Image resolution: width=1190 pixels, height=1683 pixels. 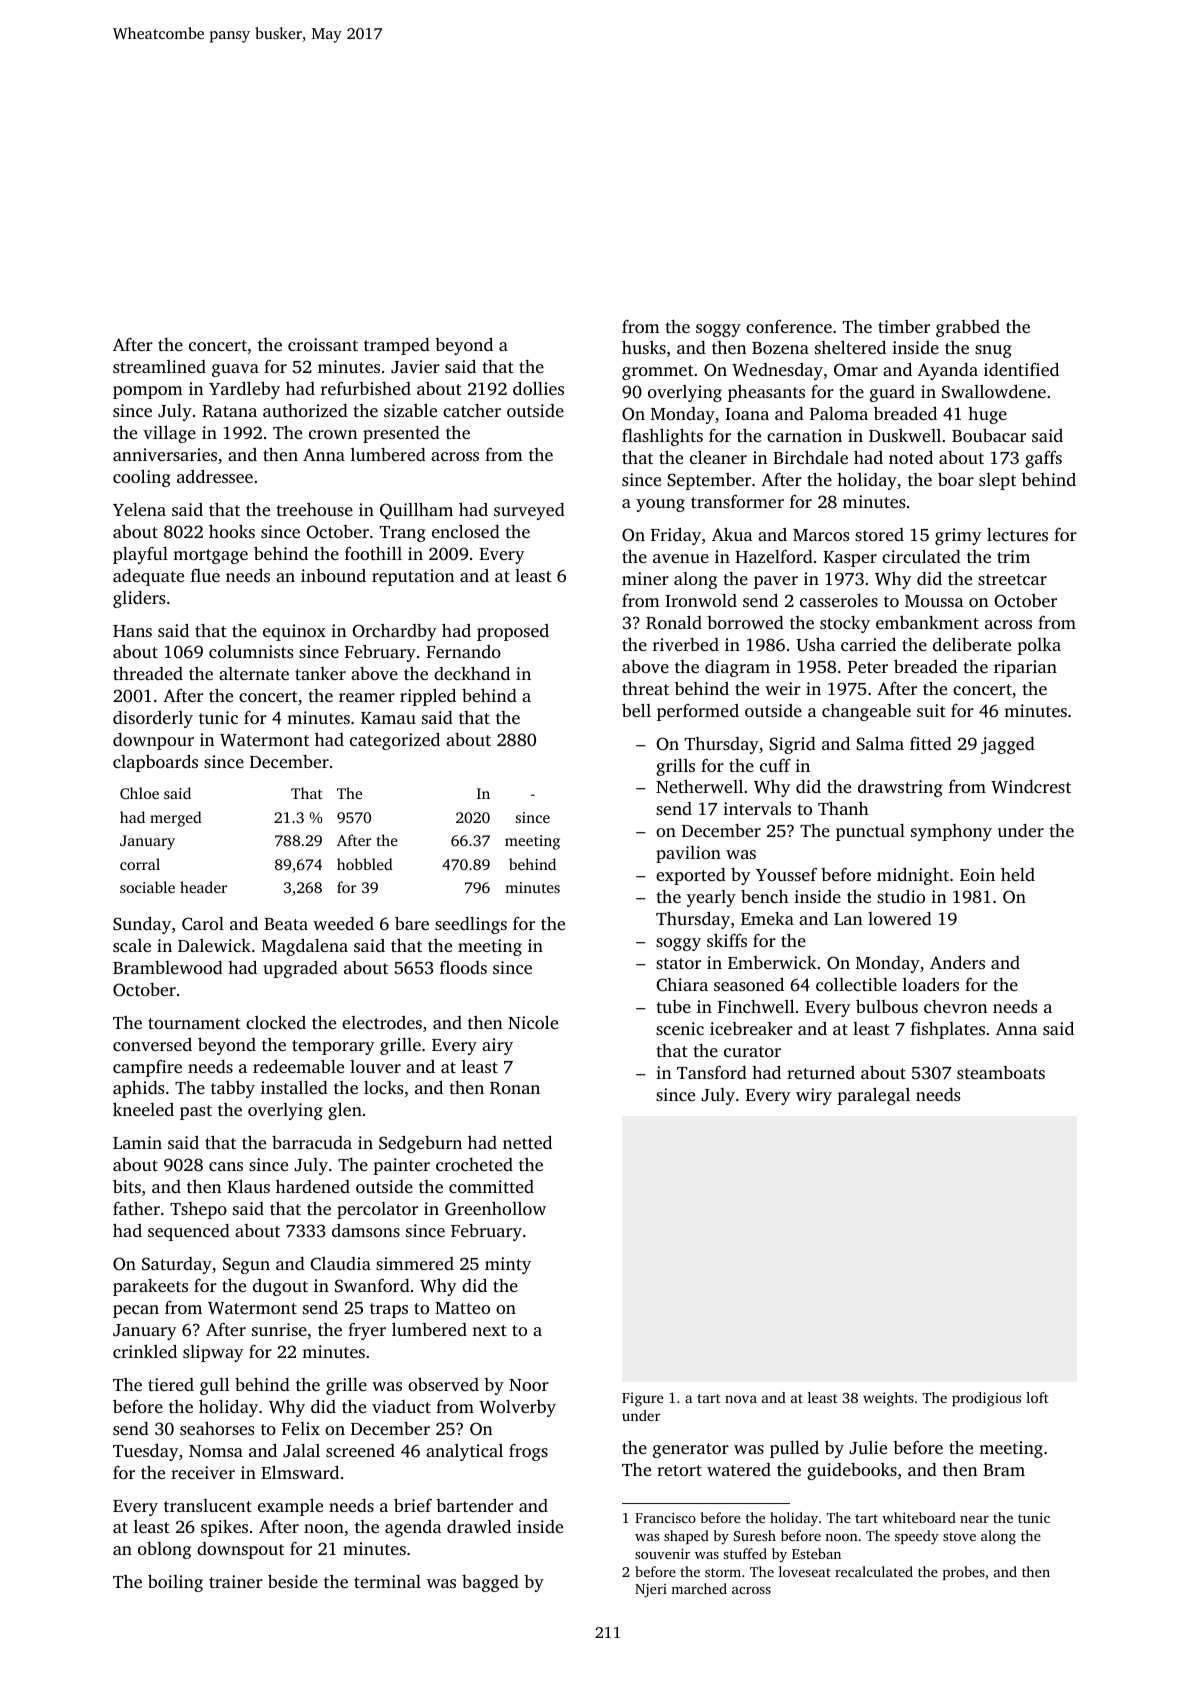 What do you see at coordinates (464, 1452) in the document?
I see `analytical` at bounding box center [464, 1452].
